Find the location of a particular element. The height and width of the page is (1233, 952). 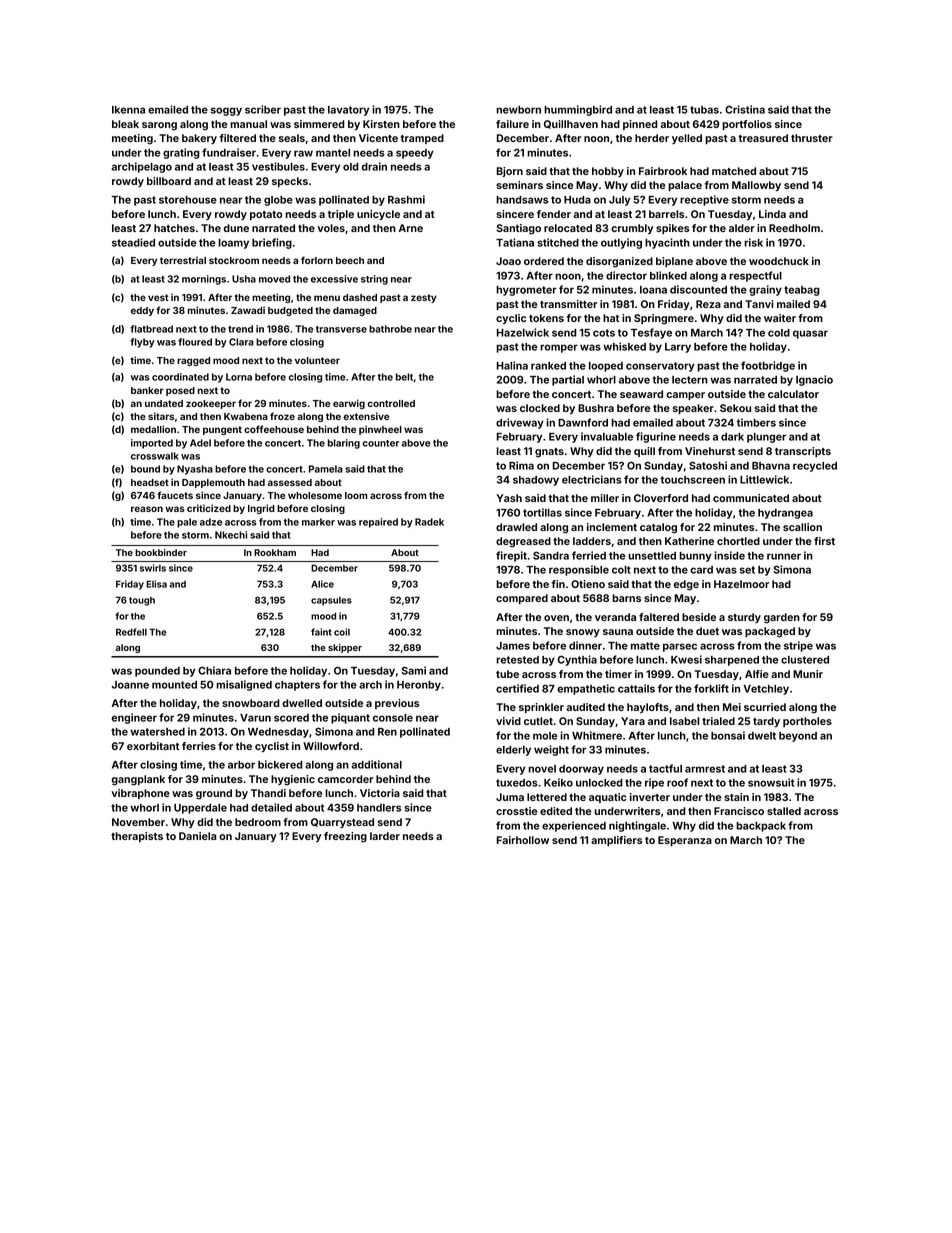

arbor is located at coordinates (241, 765).
